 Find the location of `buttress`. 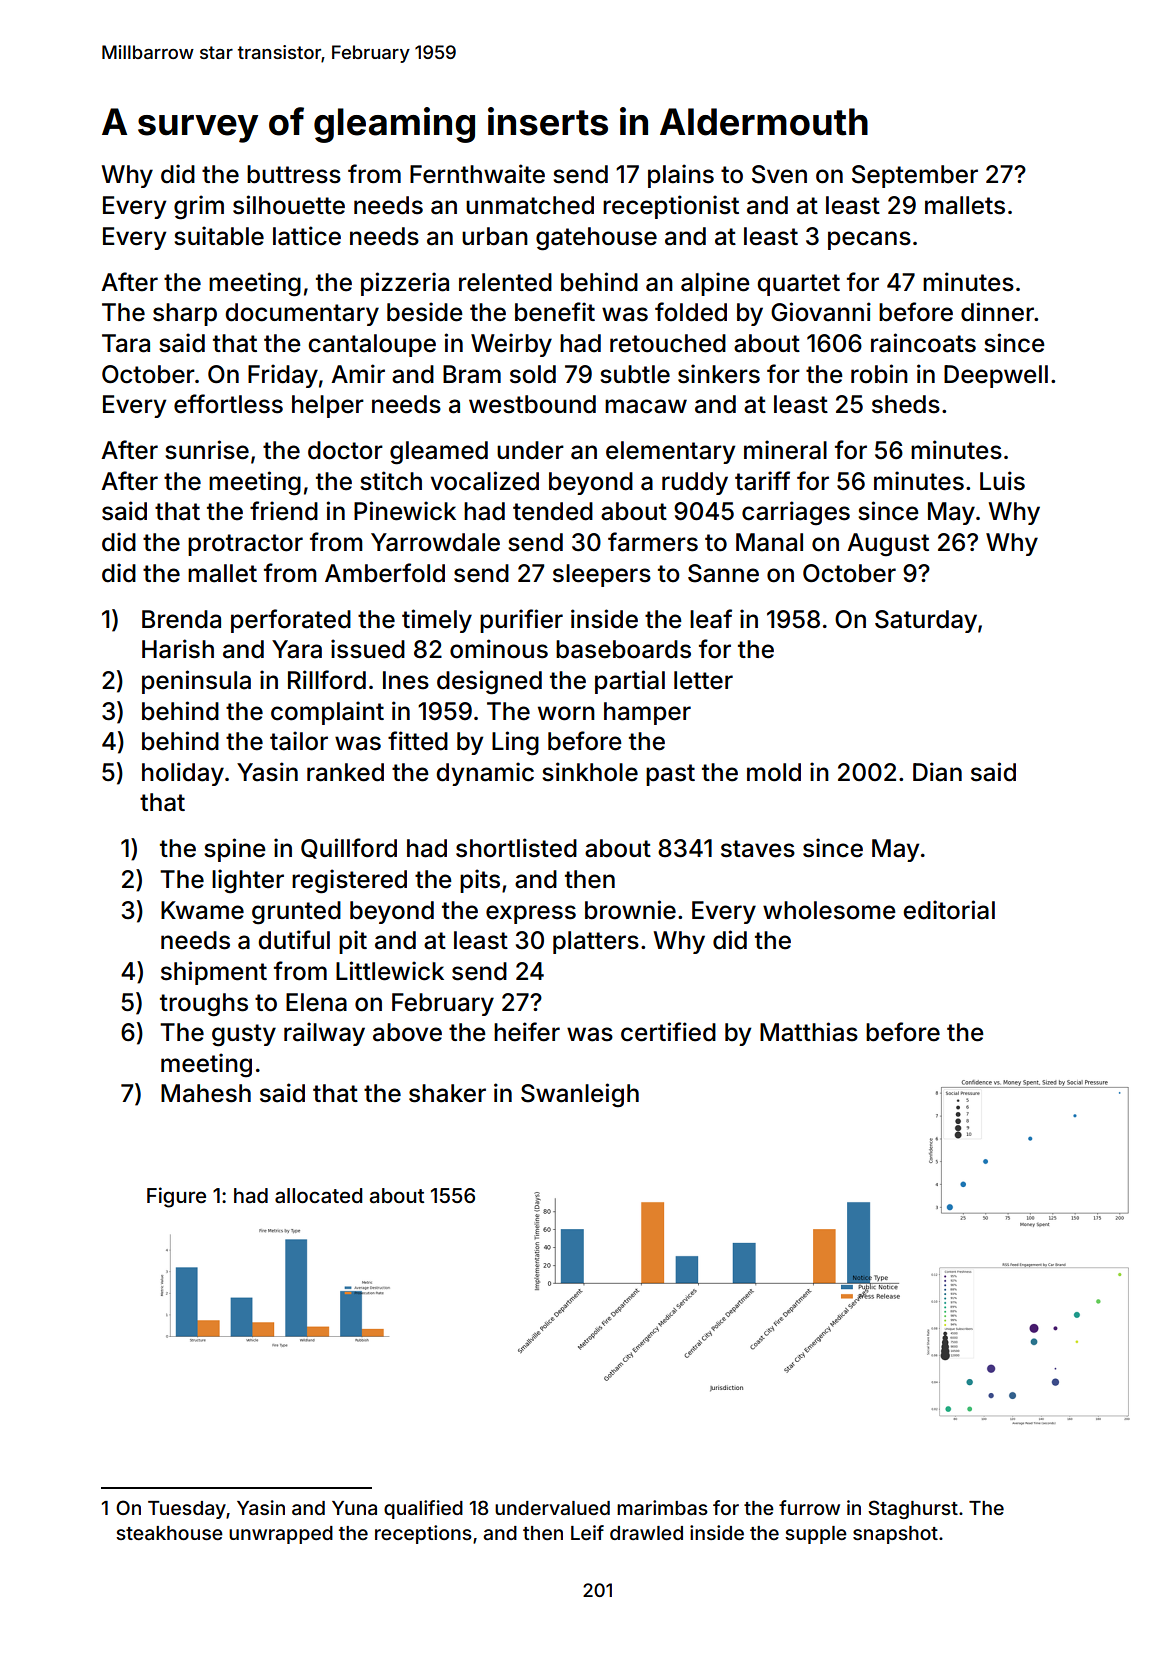

buttress is located at coordinates (294, 174).
